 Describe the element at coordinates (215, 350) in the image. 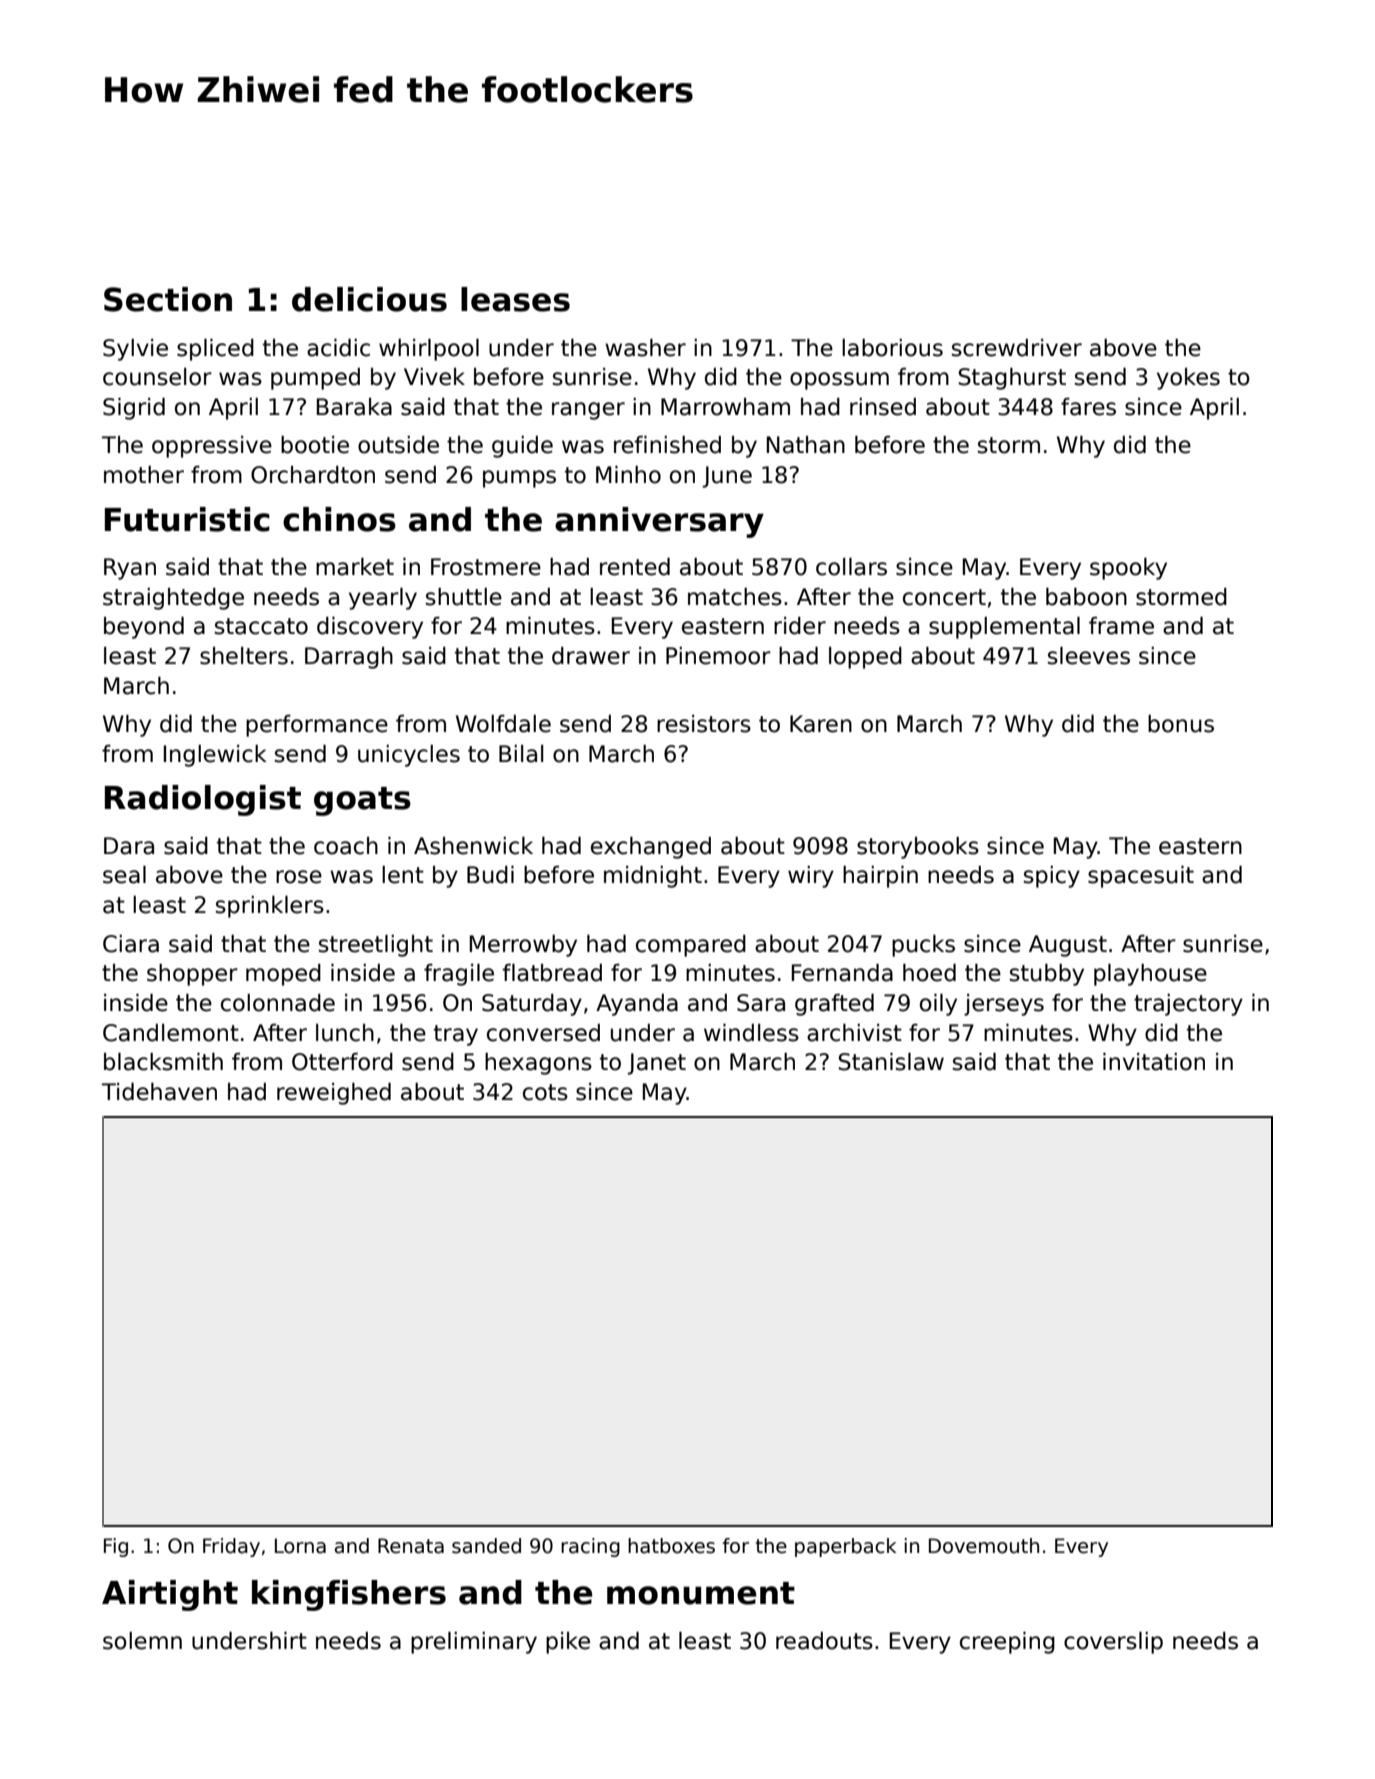

I see `spliced` at that location.
